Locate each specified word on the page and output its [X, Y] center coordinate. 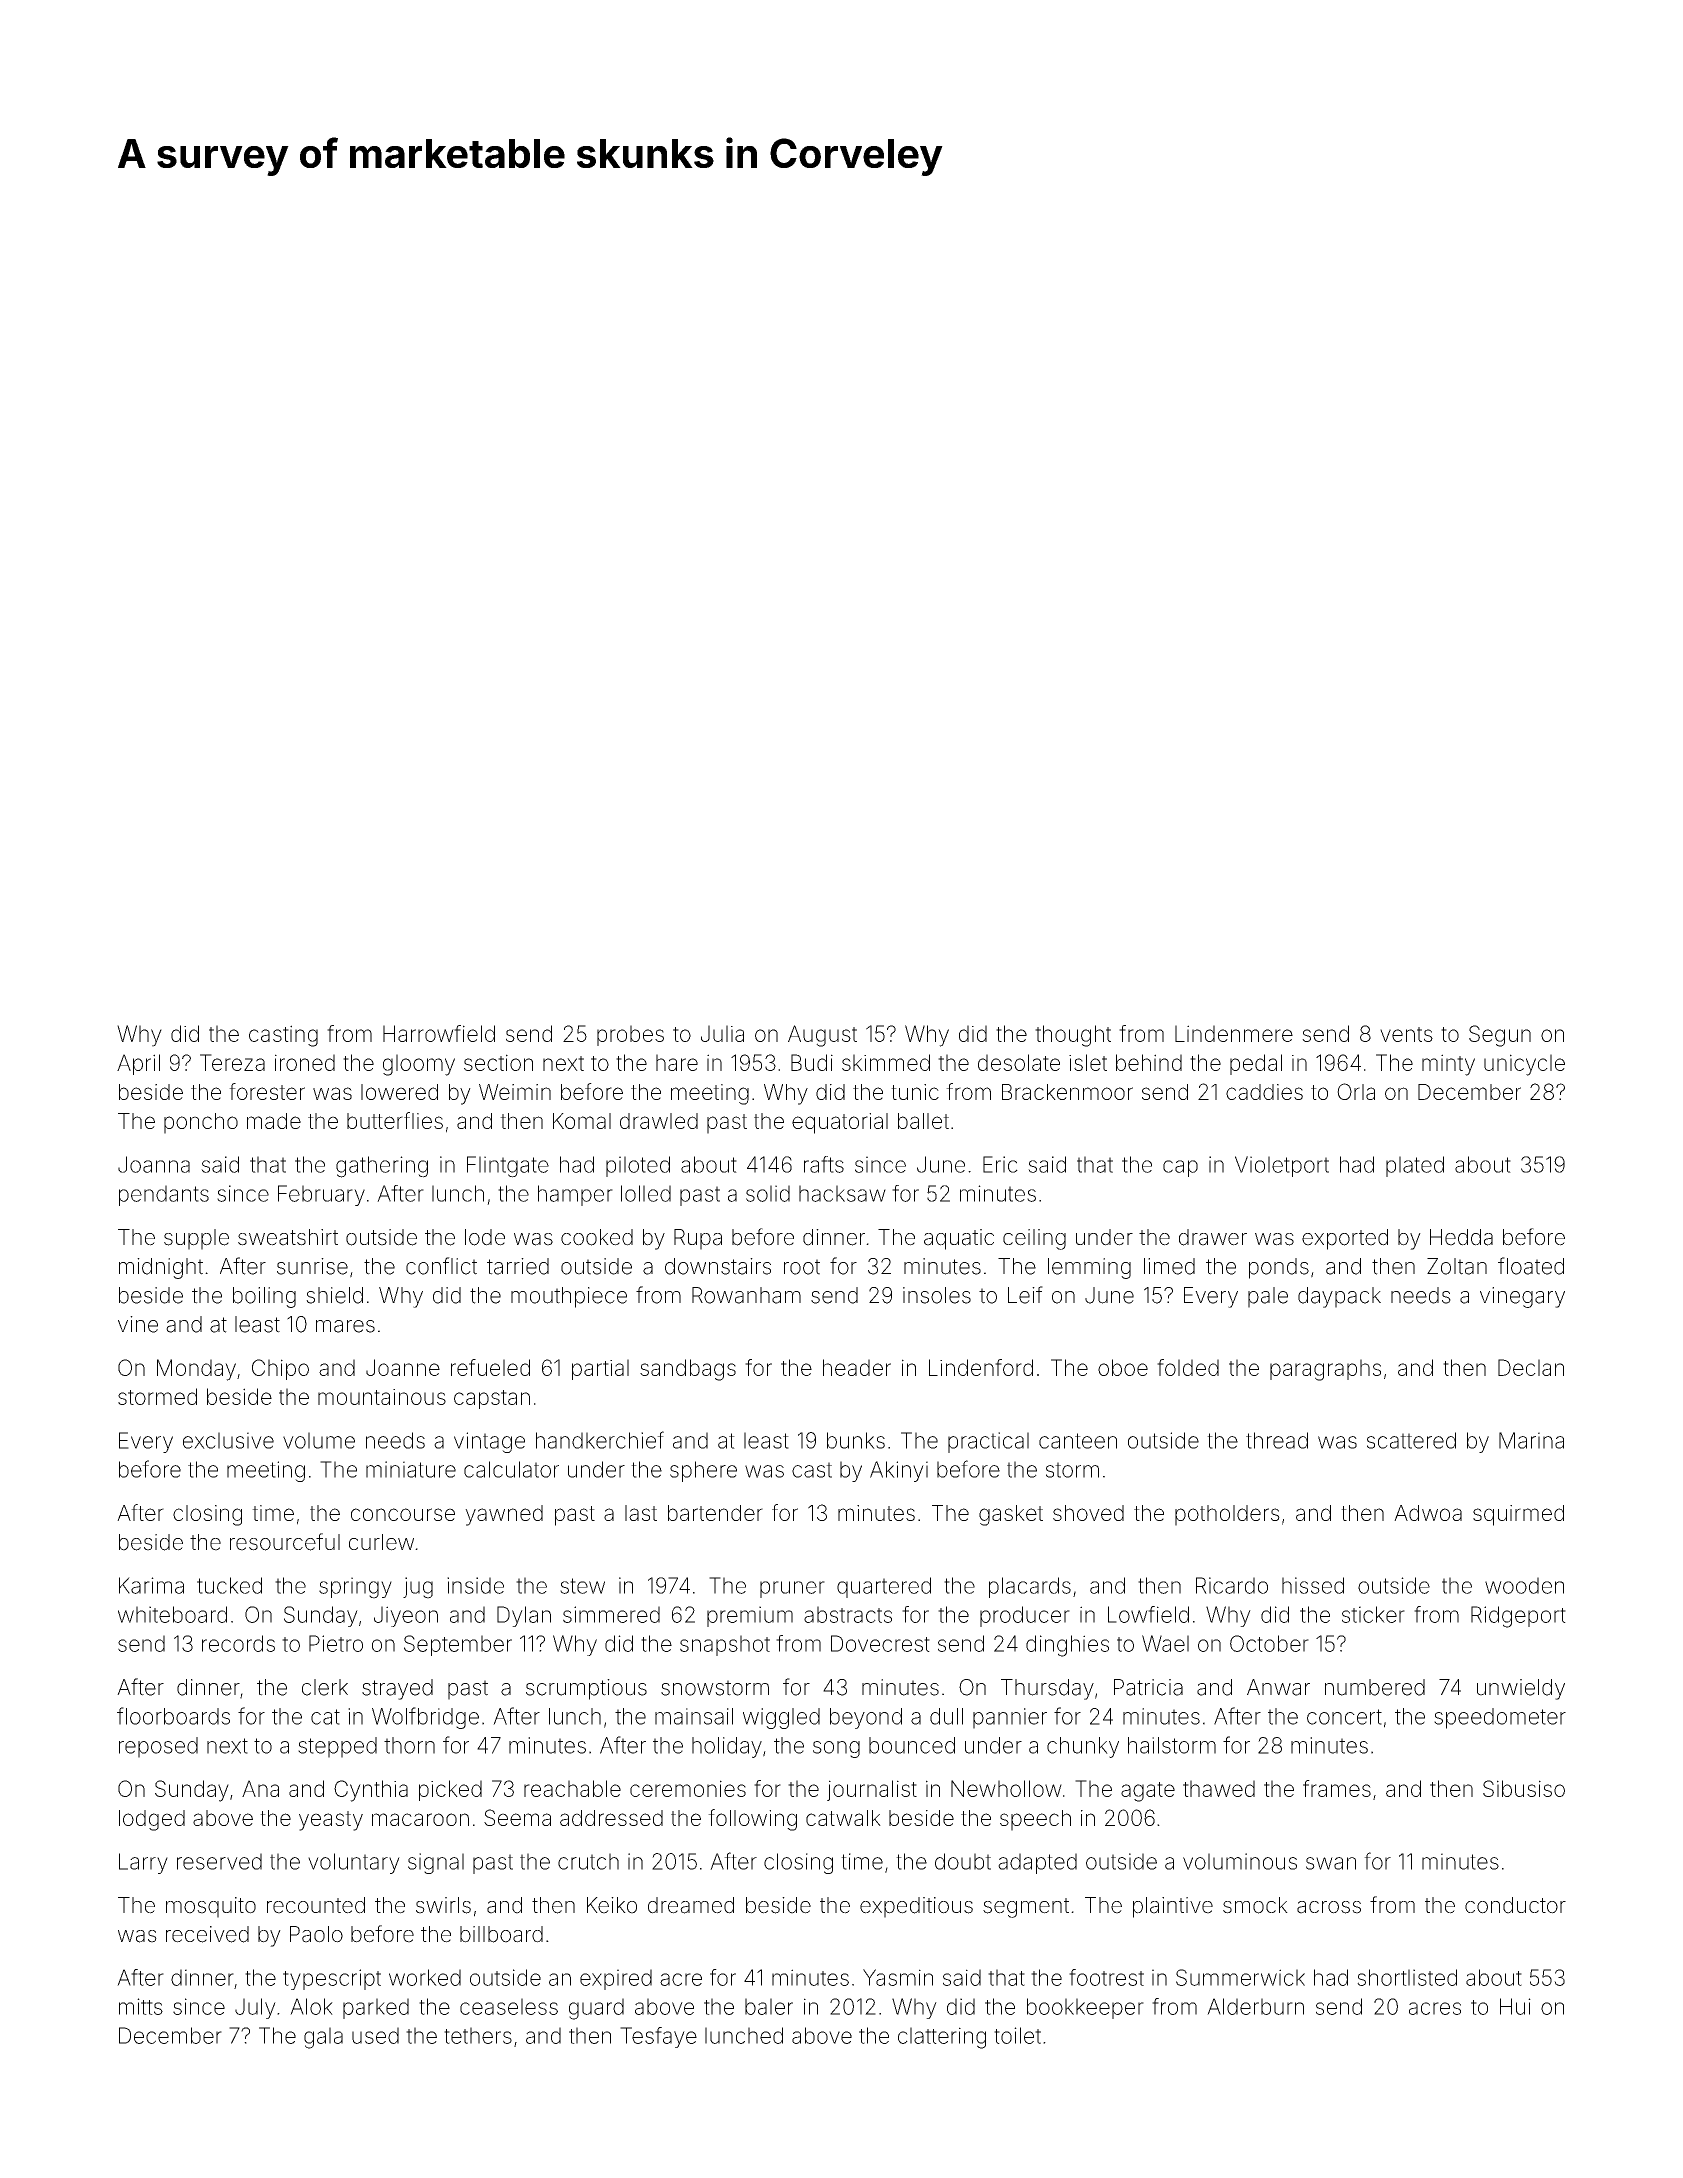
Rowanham [746, 1295]
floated [1531, 1266]
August [822, 1036]
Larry [143, 1863]
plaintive [1173, 1907]
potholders [1227, 1515]
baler [769, 2006]
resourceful [285, 1542]
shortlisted [1407, 1977]
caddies [1264, 1092]
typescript [332, 1979]
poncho [201, 1123]
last [641, 1513]
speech [1035, 1820]
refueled [490, 1367]
